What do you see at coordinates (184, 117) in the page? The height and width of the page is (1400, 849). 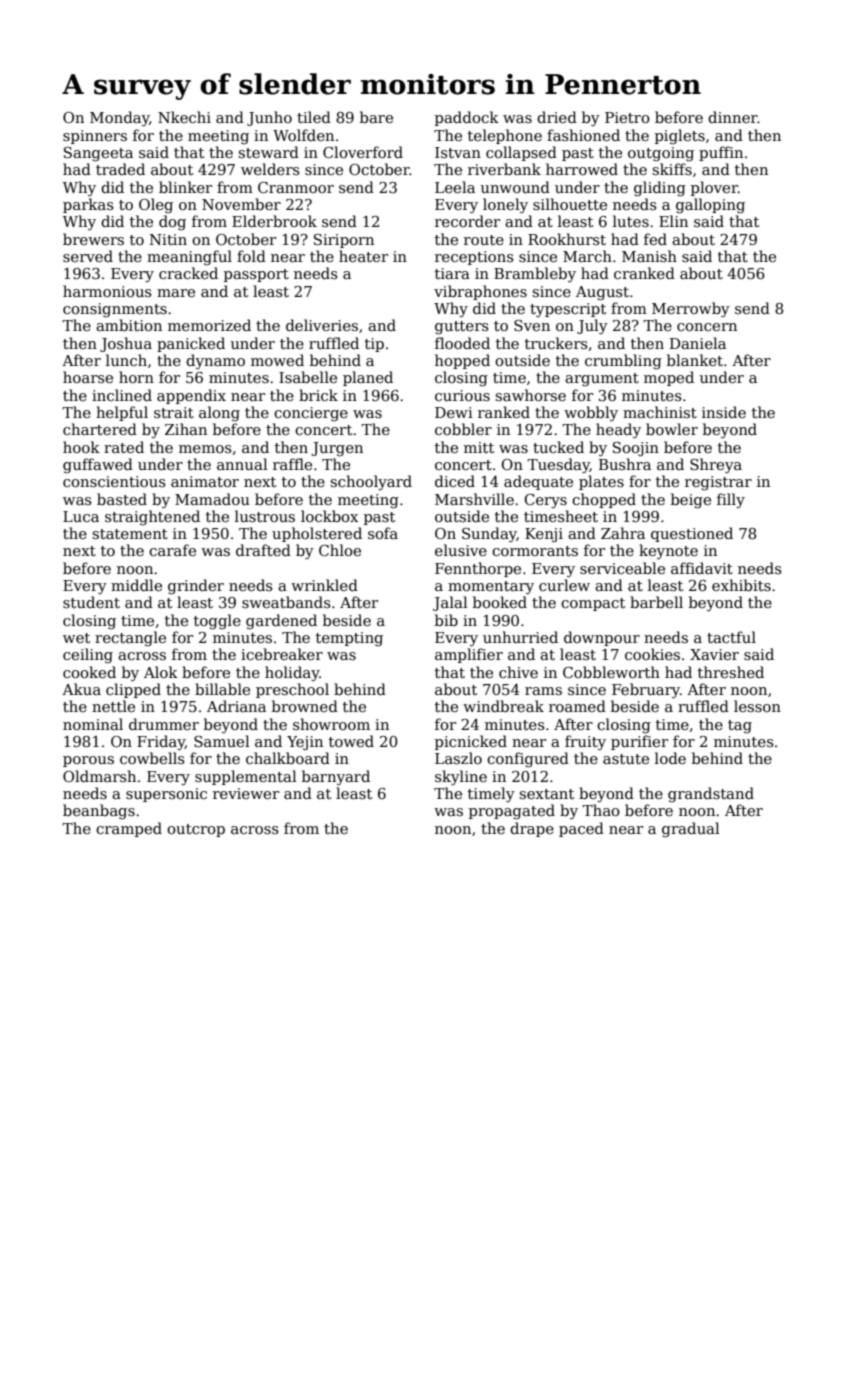 I see `Nkechi` at bounding box center [184, 117].
